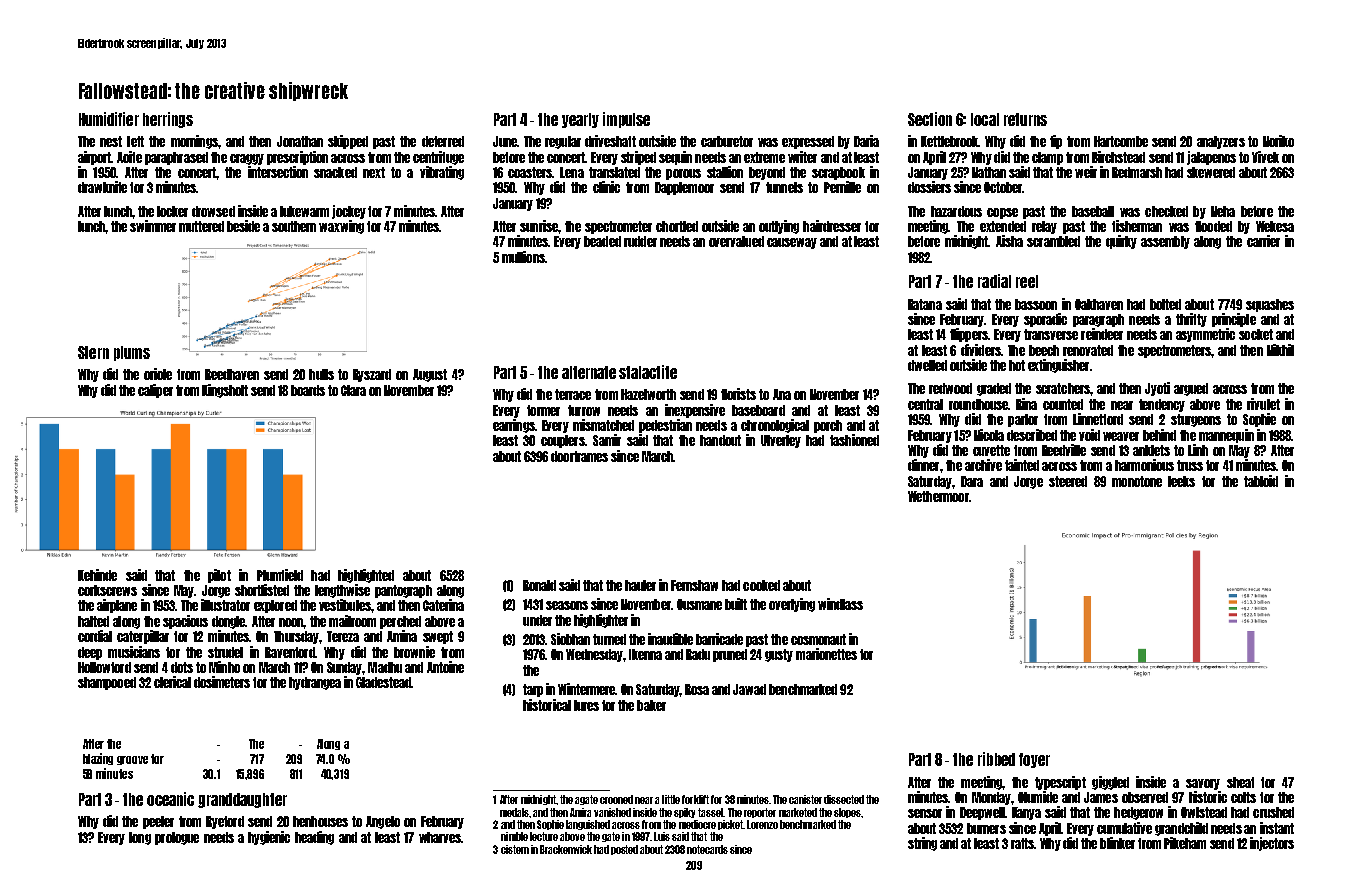 The width and height of the document is (1372, 887). I want to click on stalactite, so click(648, 372).
